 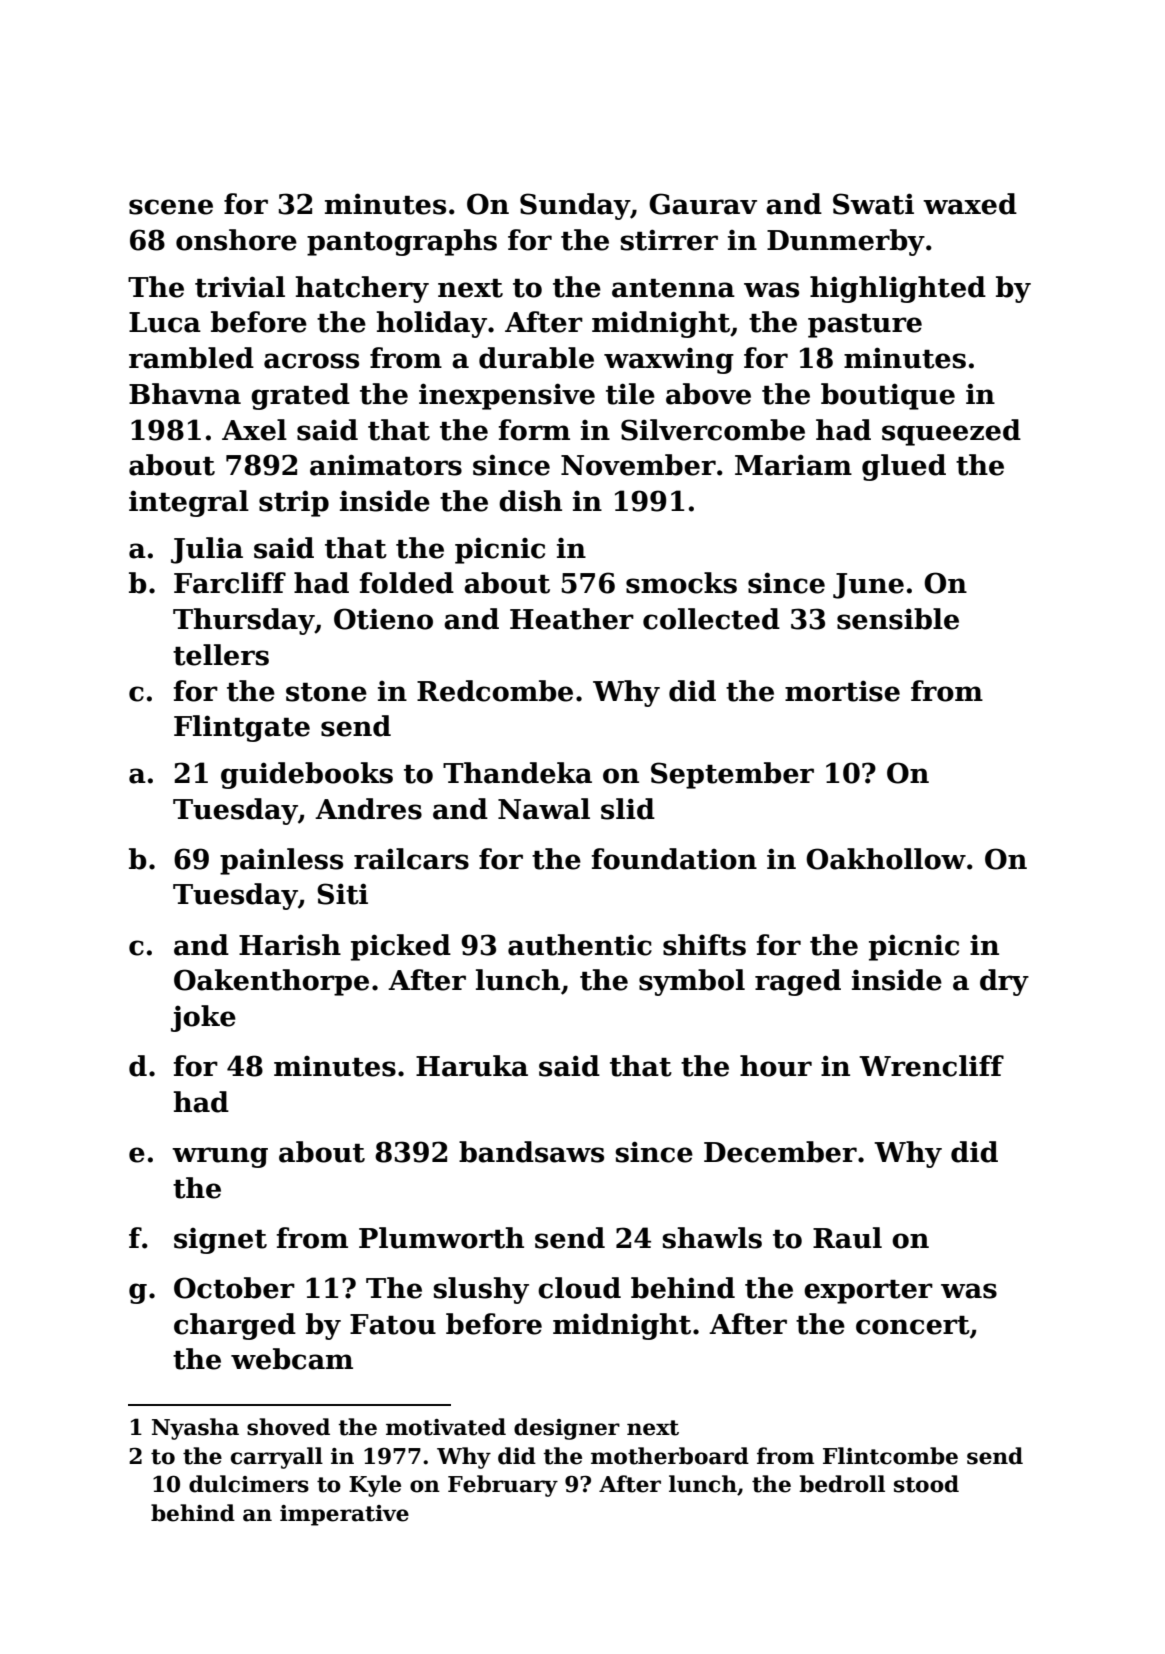 What do you see at coordinates (572, 619) in the document?
I see `Heather` at bounding box center [572, 619].
